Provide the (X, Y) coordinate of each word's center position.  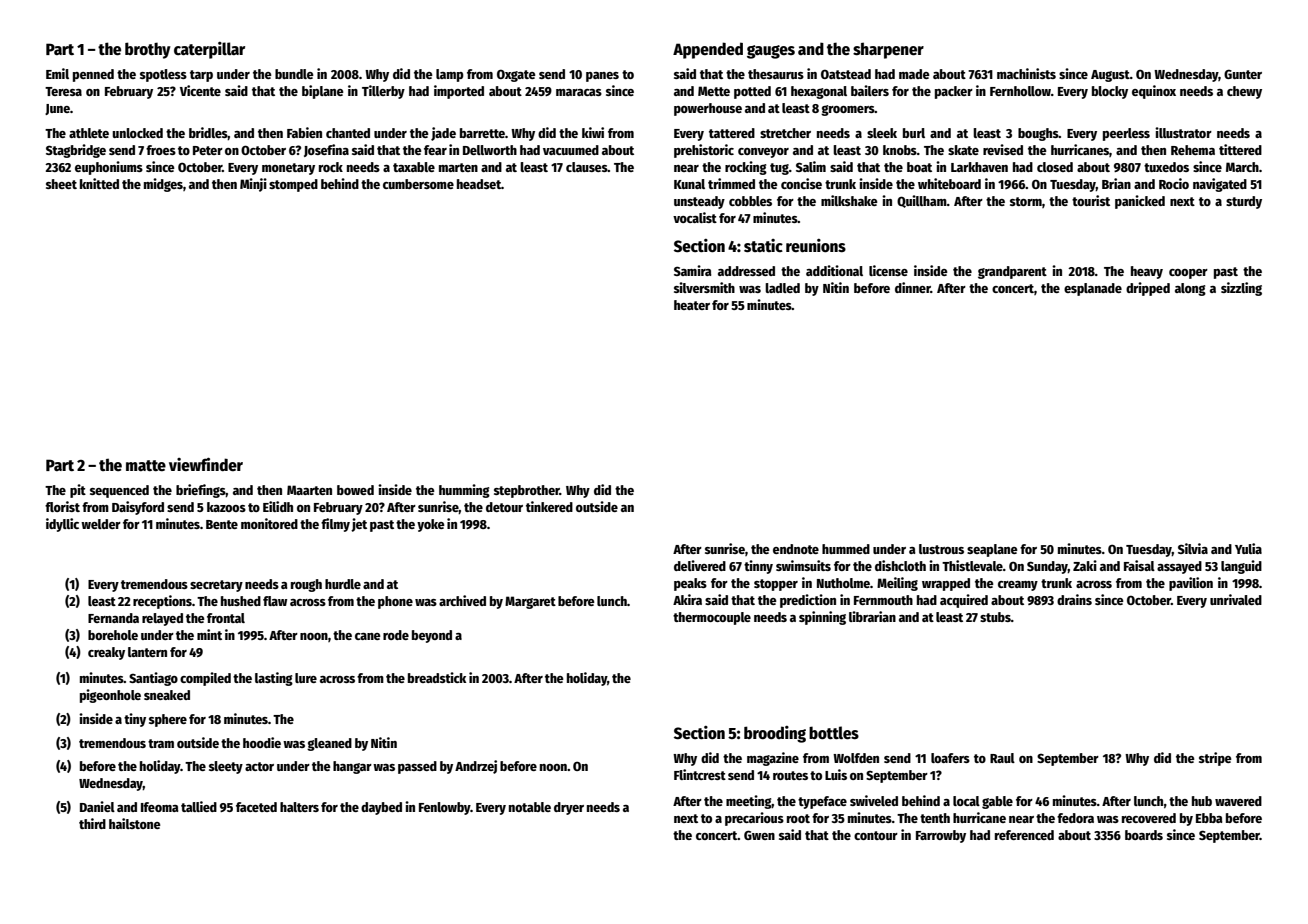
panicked (1140, 202)
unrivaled (1236, 599)
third (92, 823)
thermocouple (712, 618)
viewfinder (206, 464)
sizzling (1241, 289)
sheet (61, 184)
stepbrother (527, 491)
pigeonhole (110, 696)
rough (306, 585)
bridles (208, 133)
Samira (693, 270)
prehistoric (704, 151)
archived (462, 600)
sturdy (1244, 202)
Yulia (1248, 548)
